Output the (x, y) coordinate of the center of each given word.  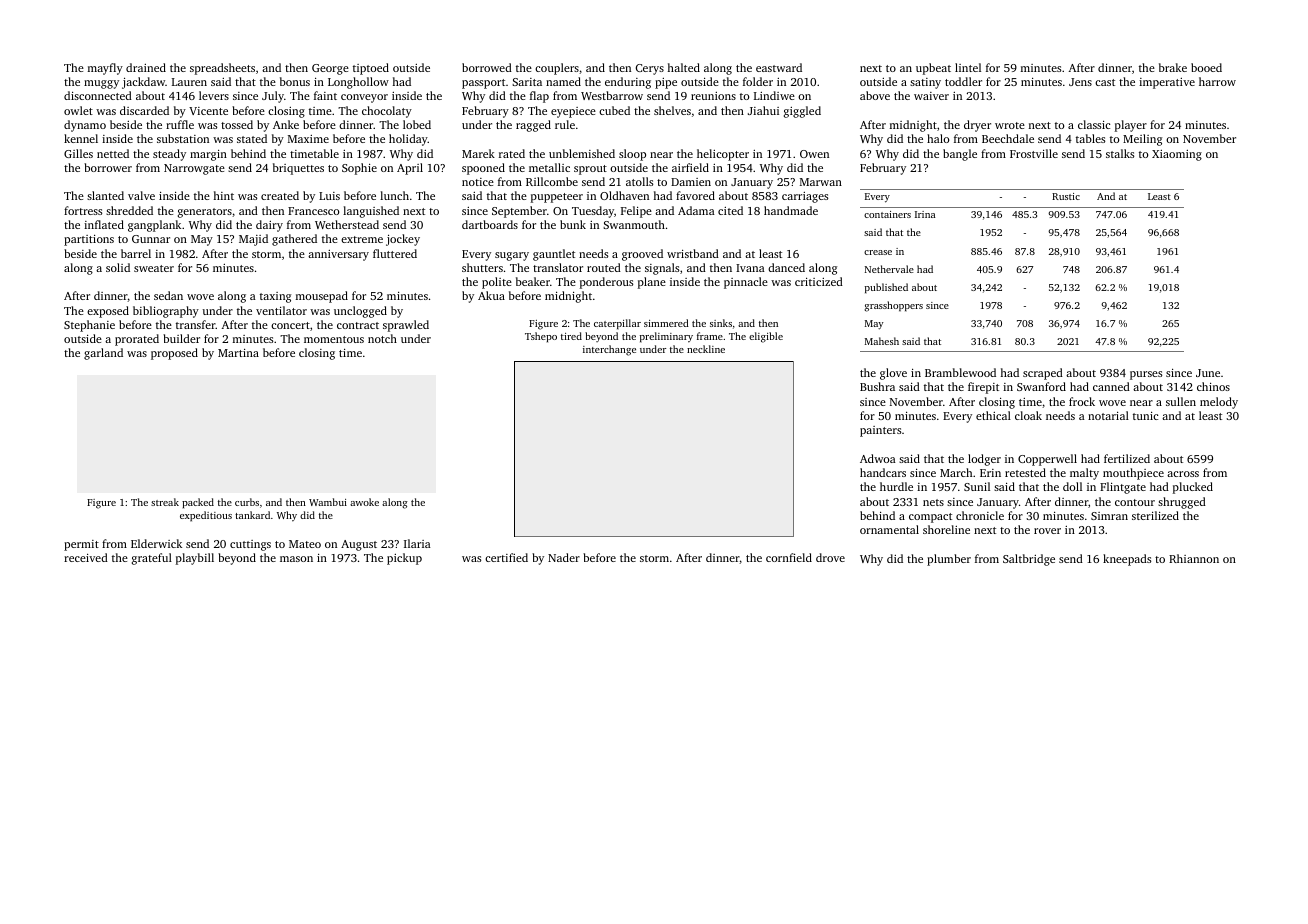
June (1208, 373)
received (86, 557)
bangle (960, 155)
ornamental (889, 529)
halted (684, 67)
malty (1084, 474)
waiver (931, 96)
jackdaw (143, 83)
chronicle (980, 515)
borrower (108, 167)
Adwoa (878, 458)
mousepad (322, 297)
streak (165, 502)
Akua (491, 295)
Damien (691, 182)
